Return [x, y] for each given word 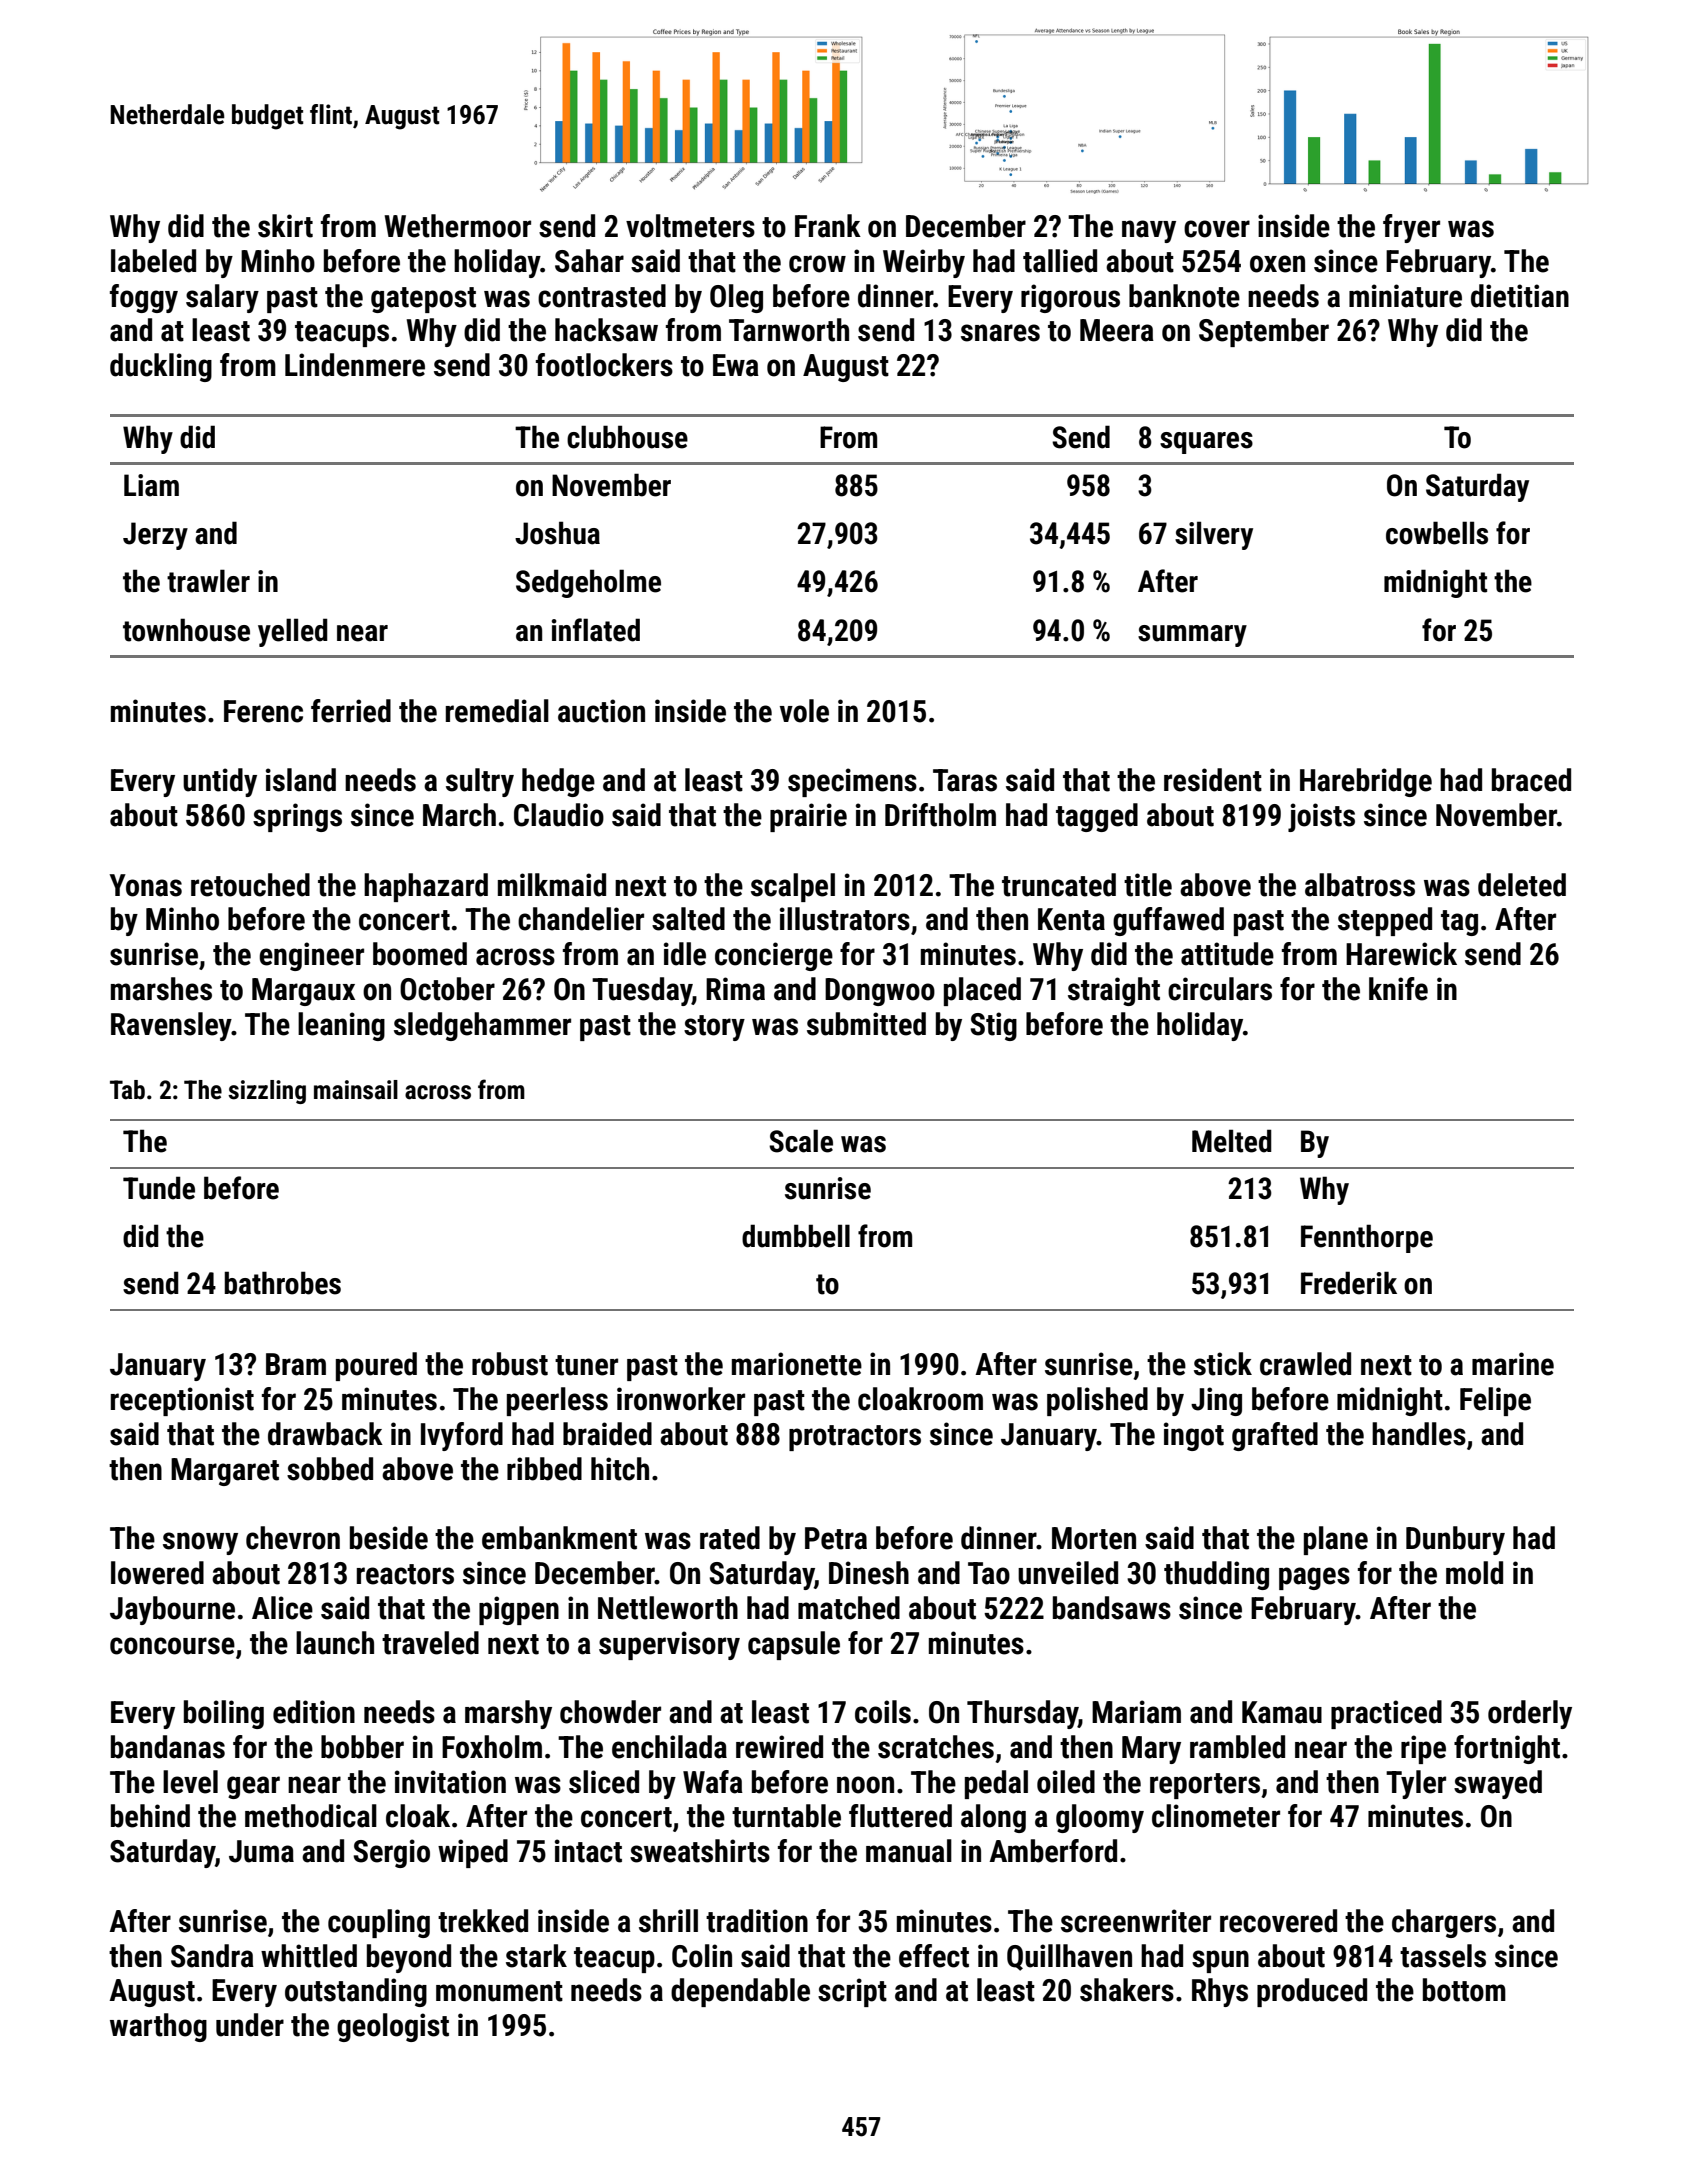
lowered [157, 1573]
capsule [794, 1645]
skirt [285, 226]
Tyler [1416, 1784]
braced [1531, 780]
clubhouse [627, 437]
